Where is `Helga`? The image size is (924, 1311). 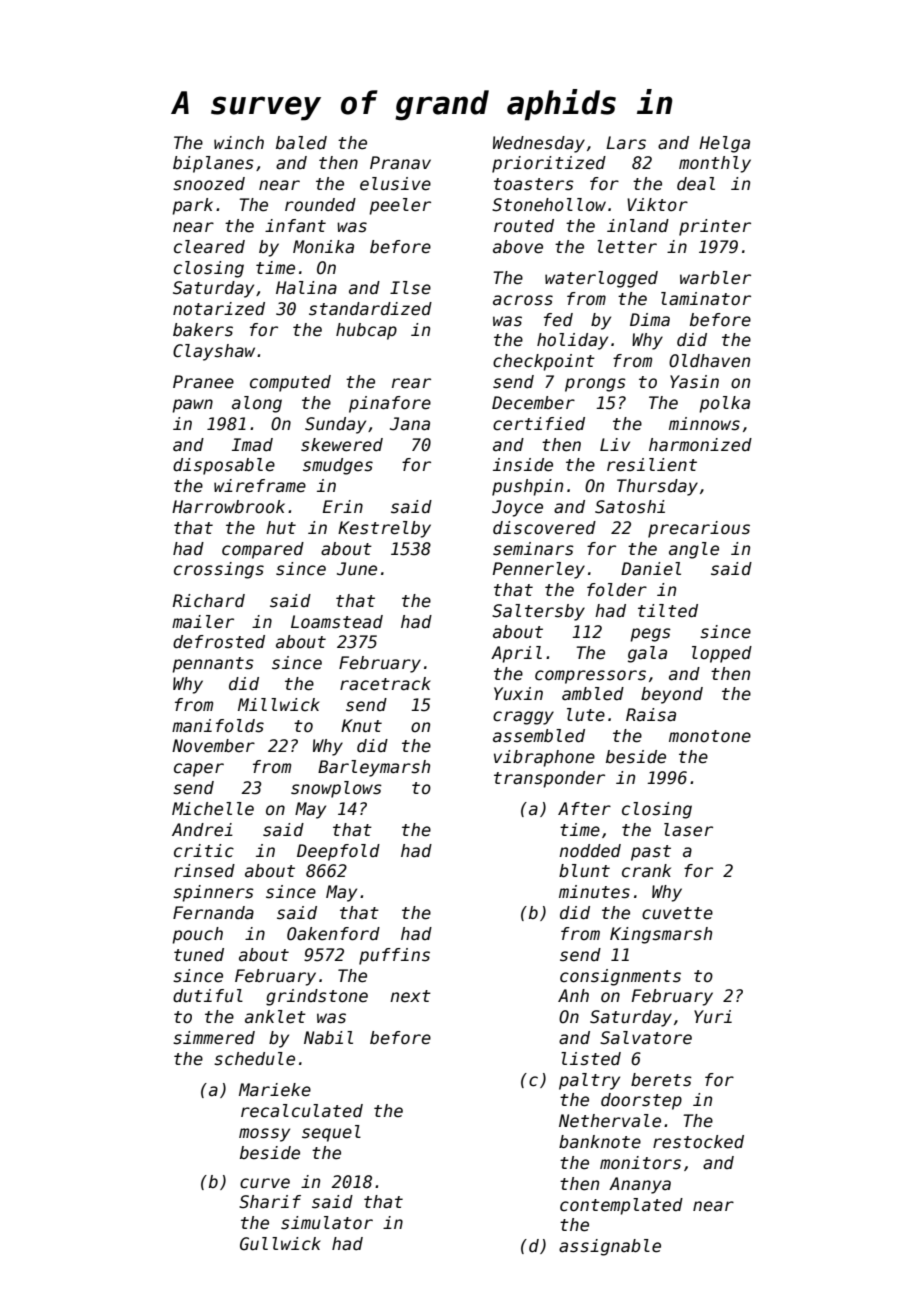
Helga is located at coordinates (724, 144).
